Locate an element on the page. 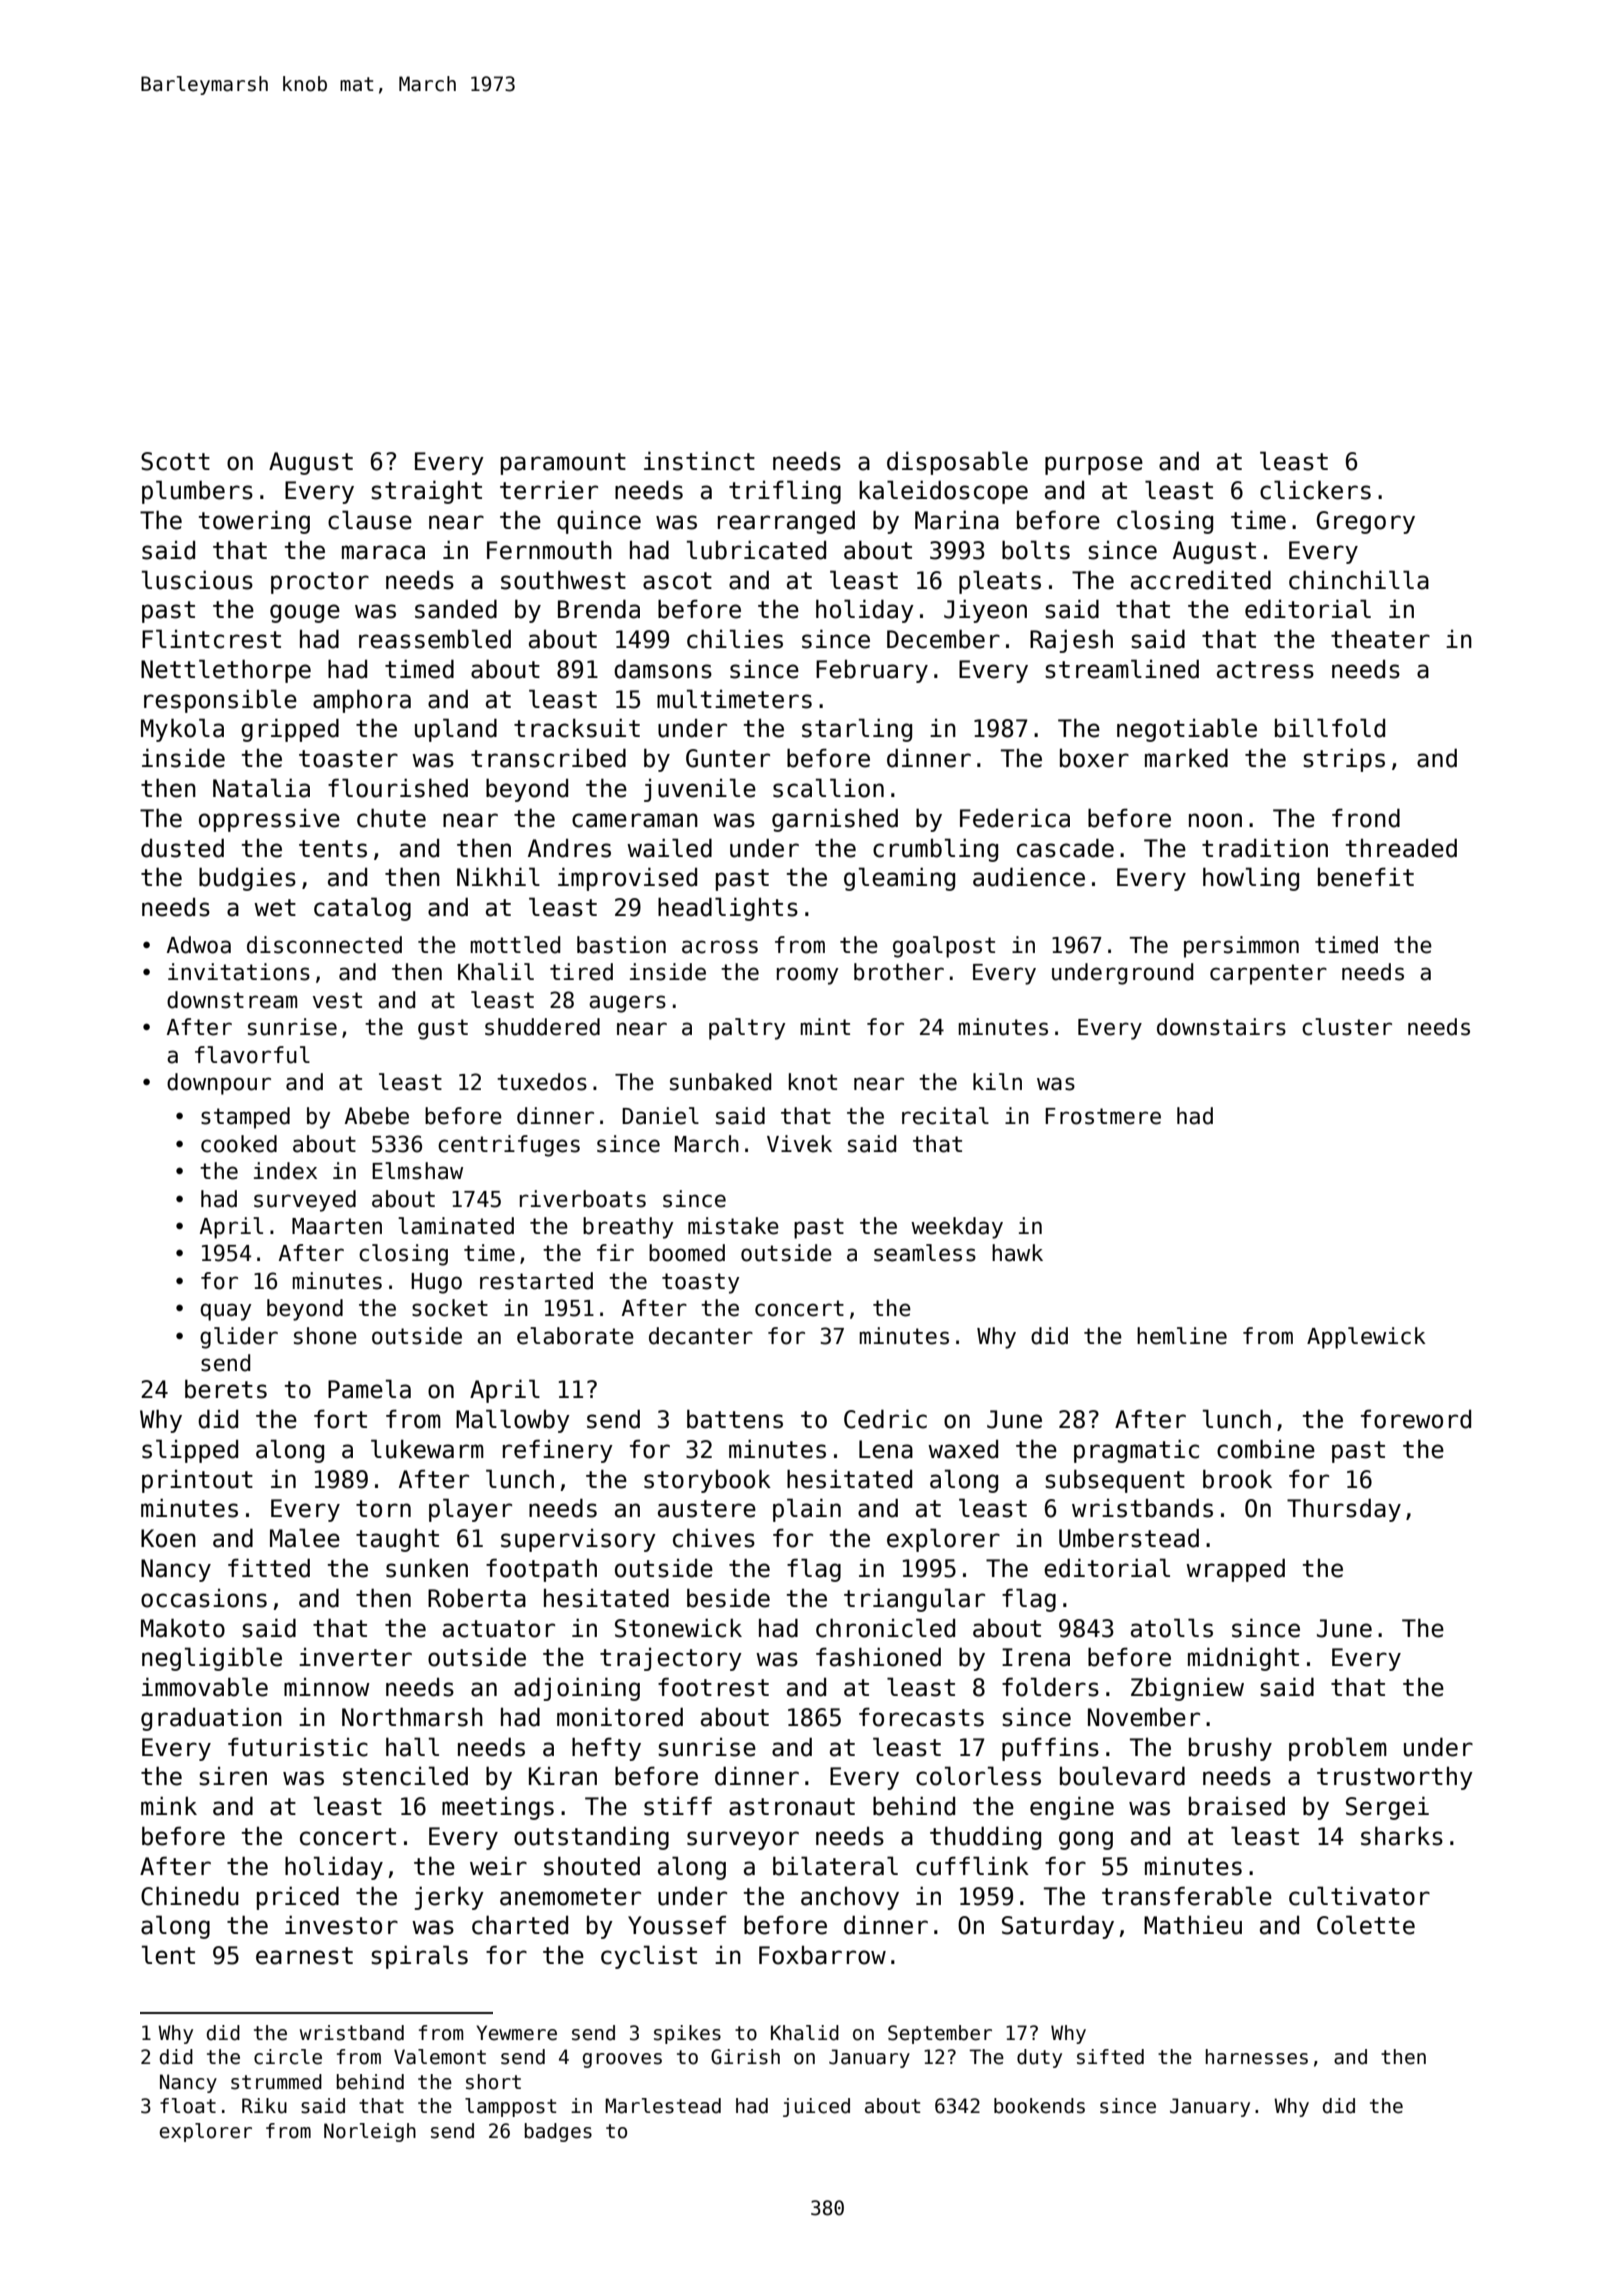 Image resolution: width=1620 pixels, height=2292 pixels. instinct is located at coordinates (699, 461).
